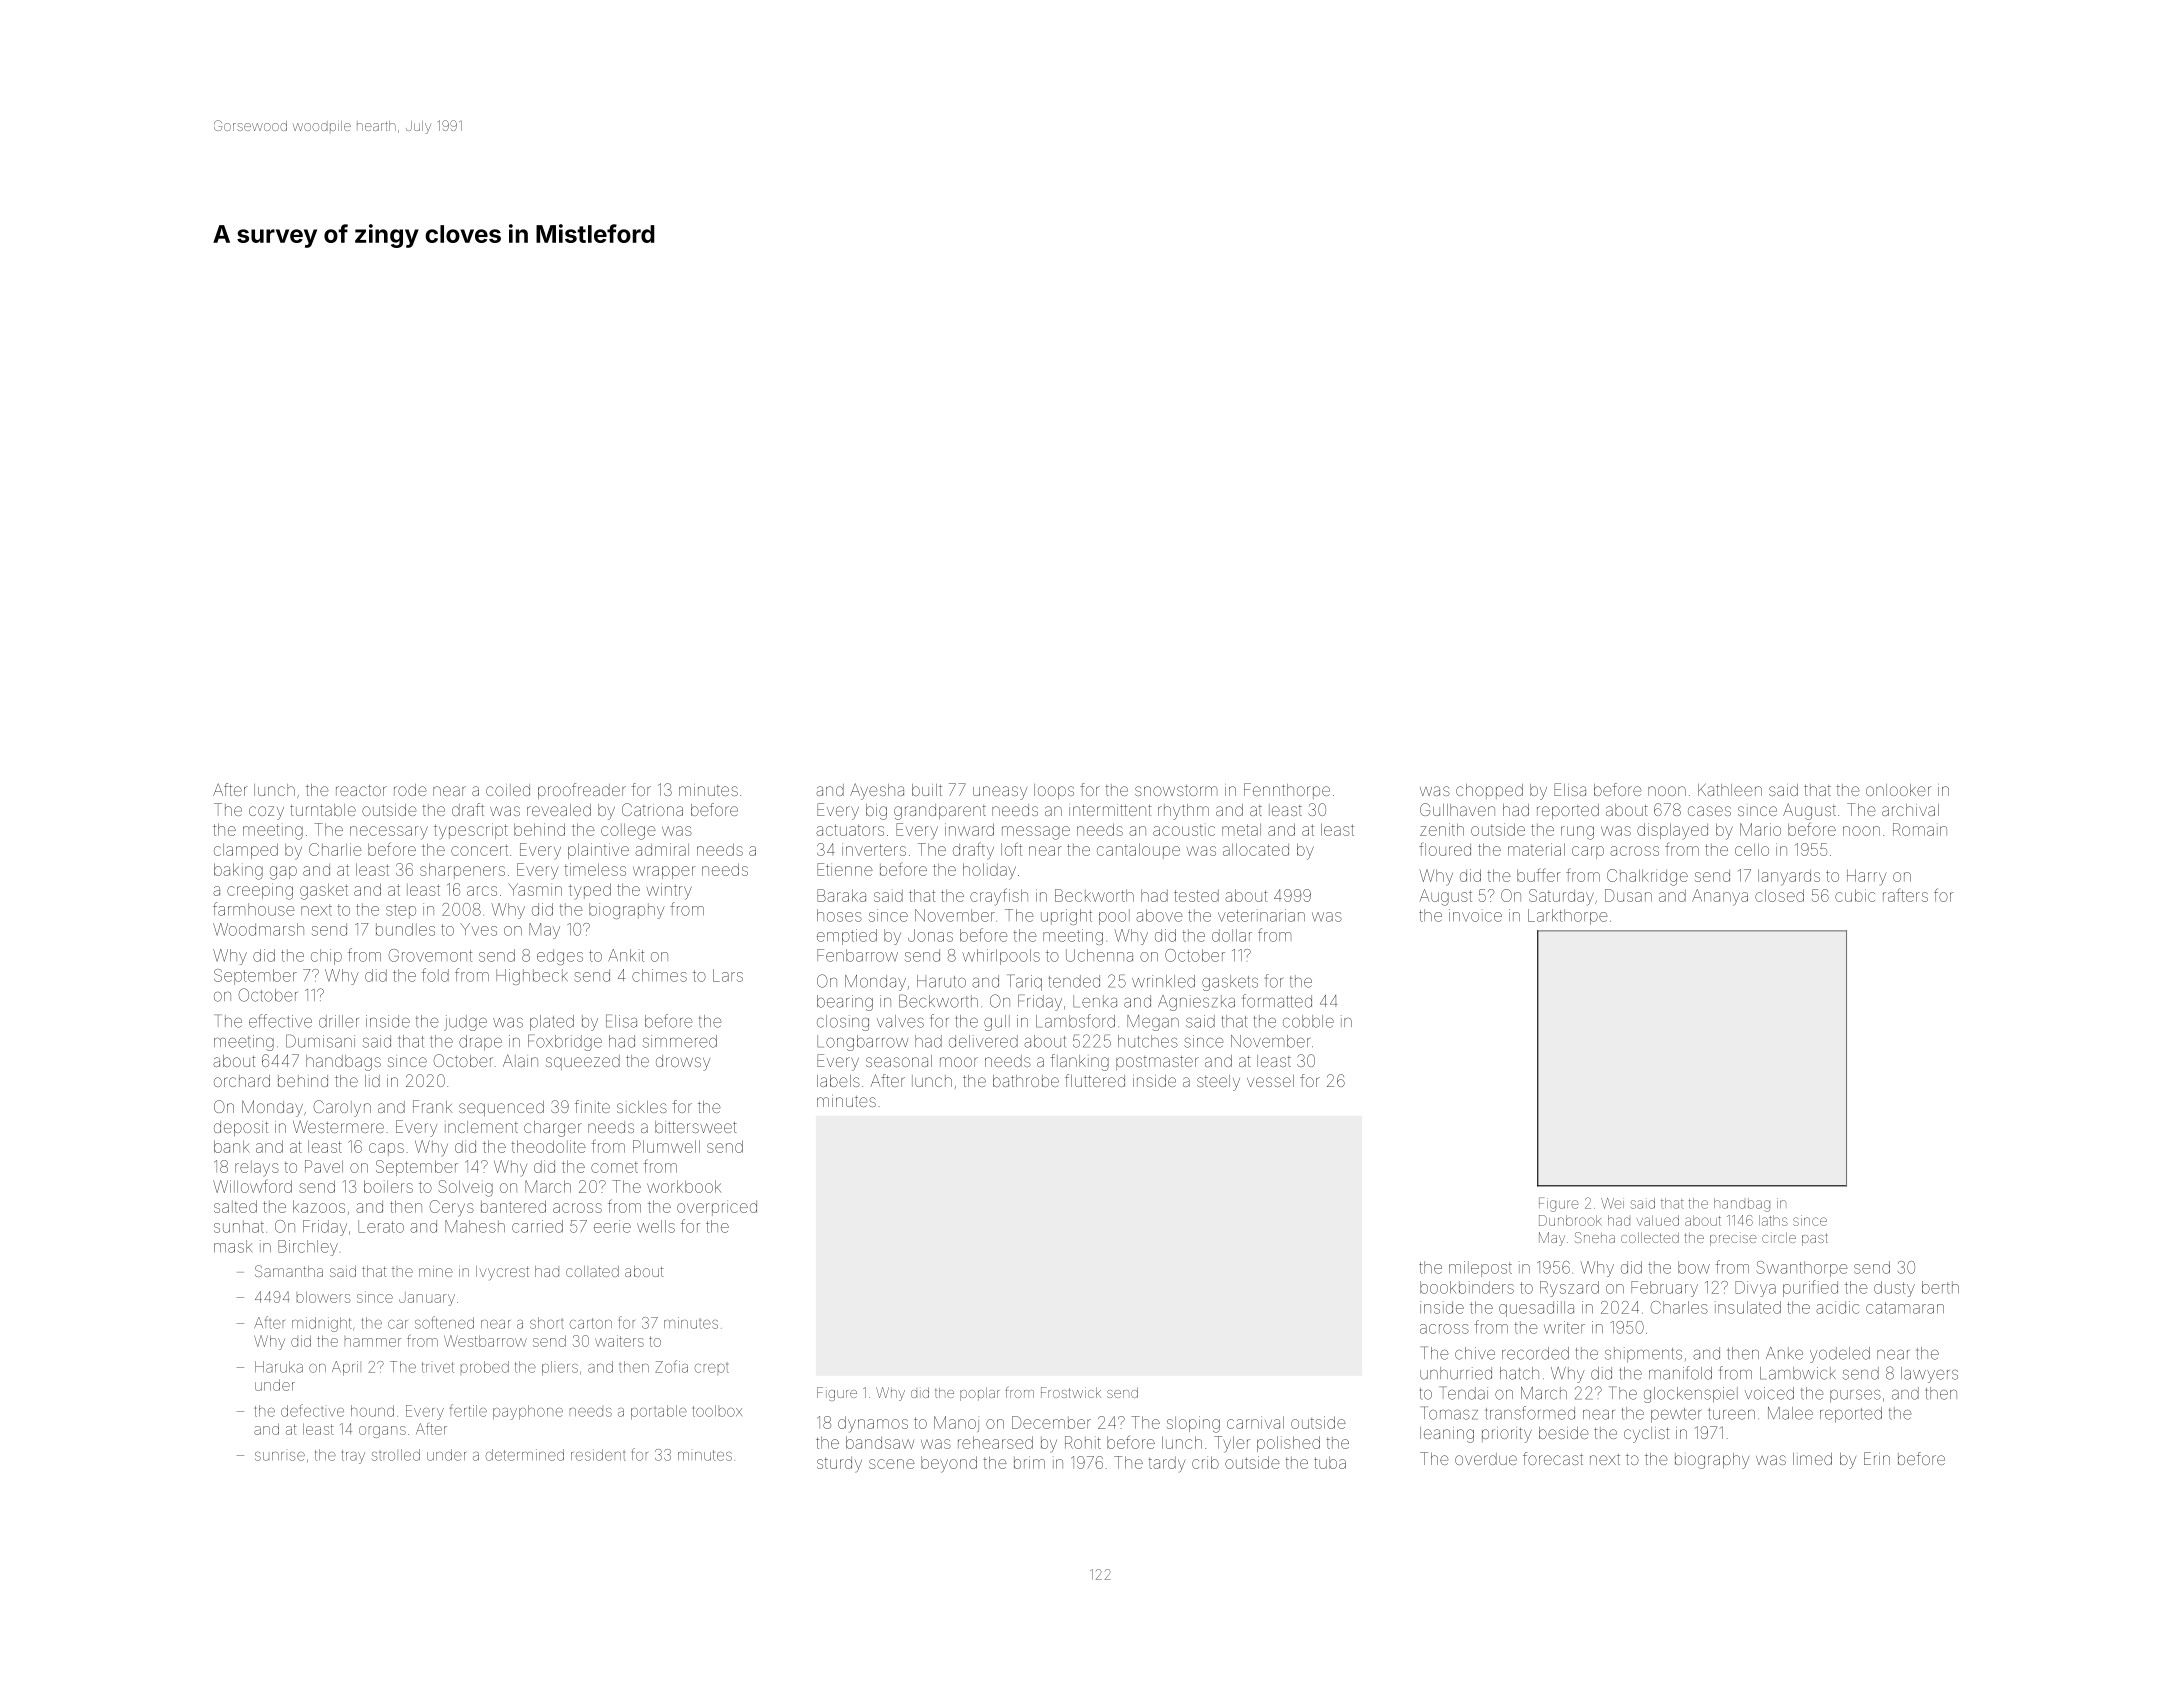 The height and width of the screenshot is (1683, 2178). Describe the element at coordinates (1442, 829) in the screenshot. I see `zenith` at that location.
